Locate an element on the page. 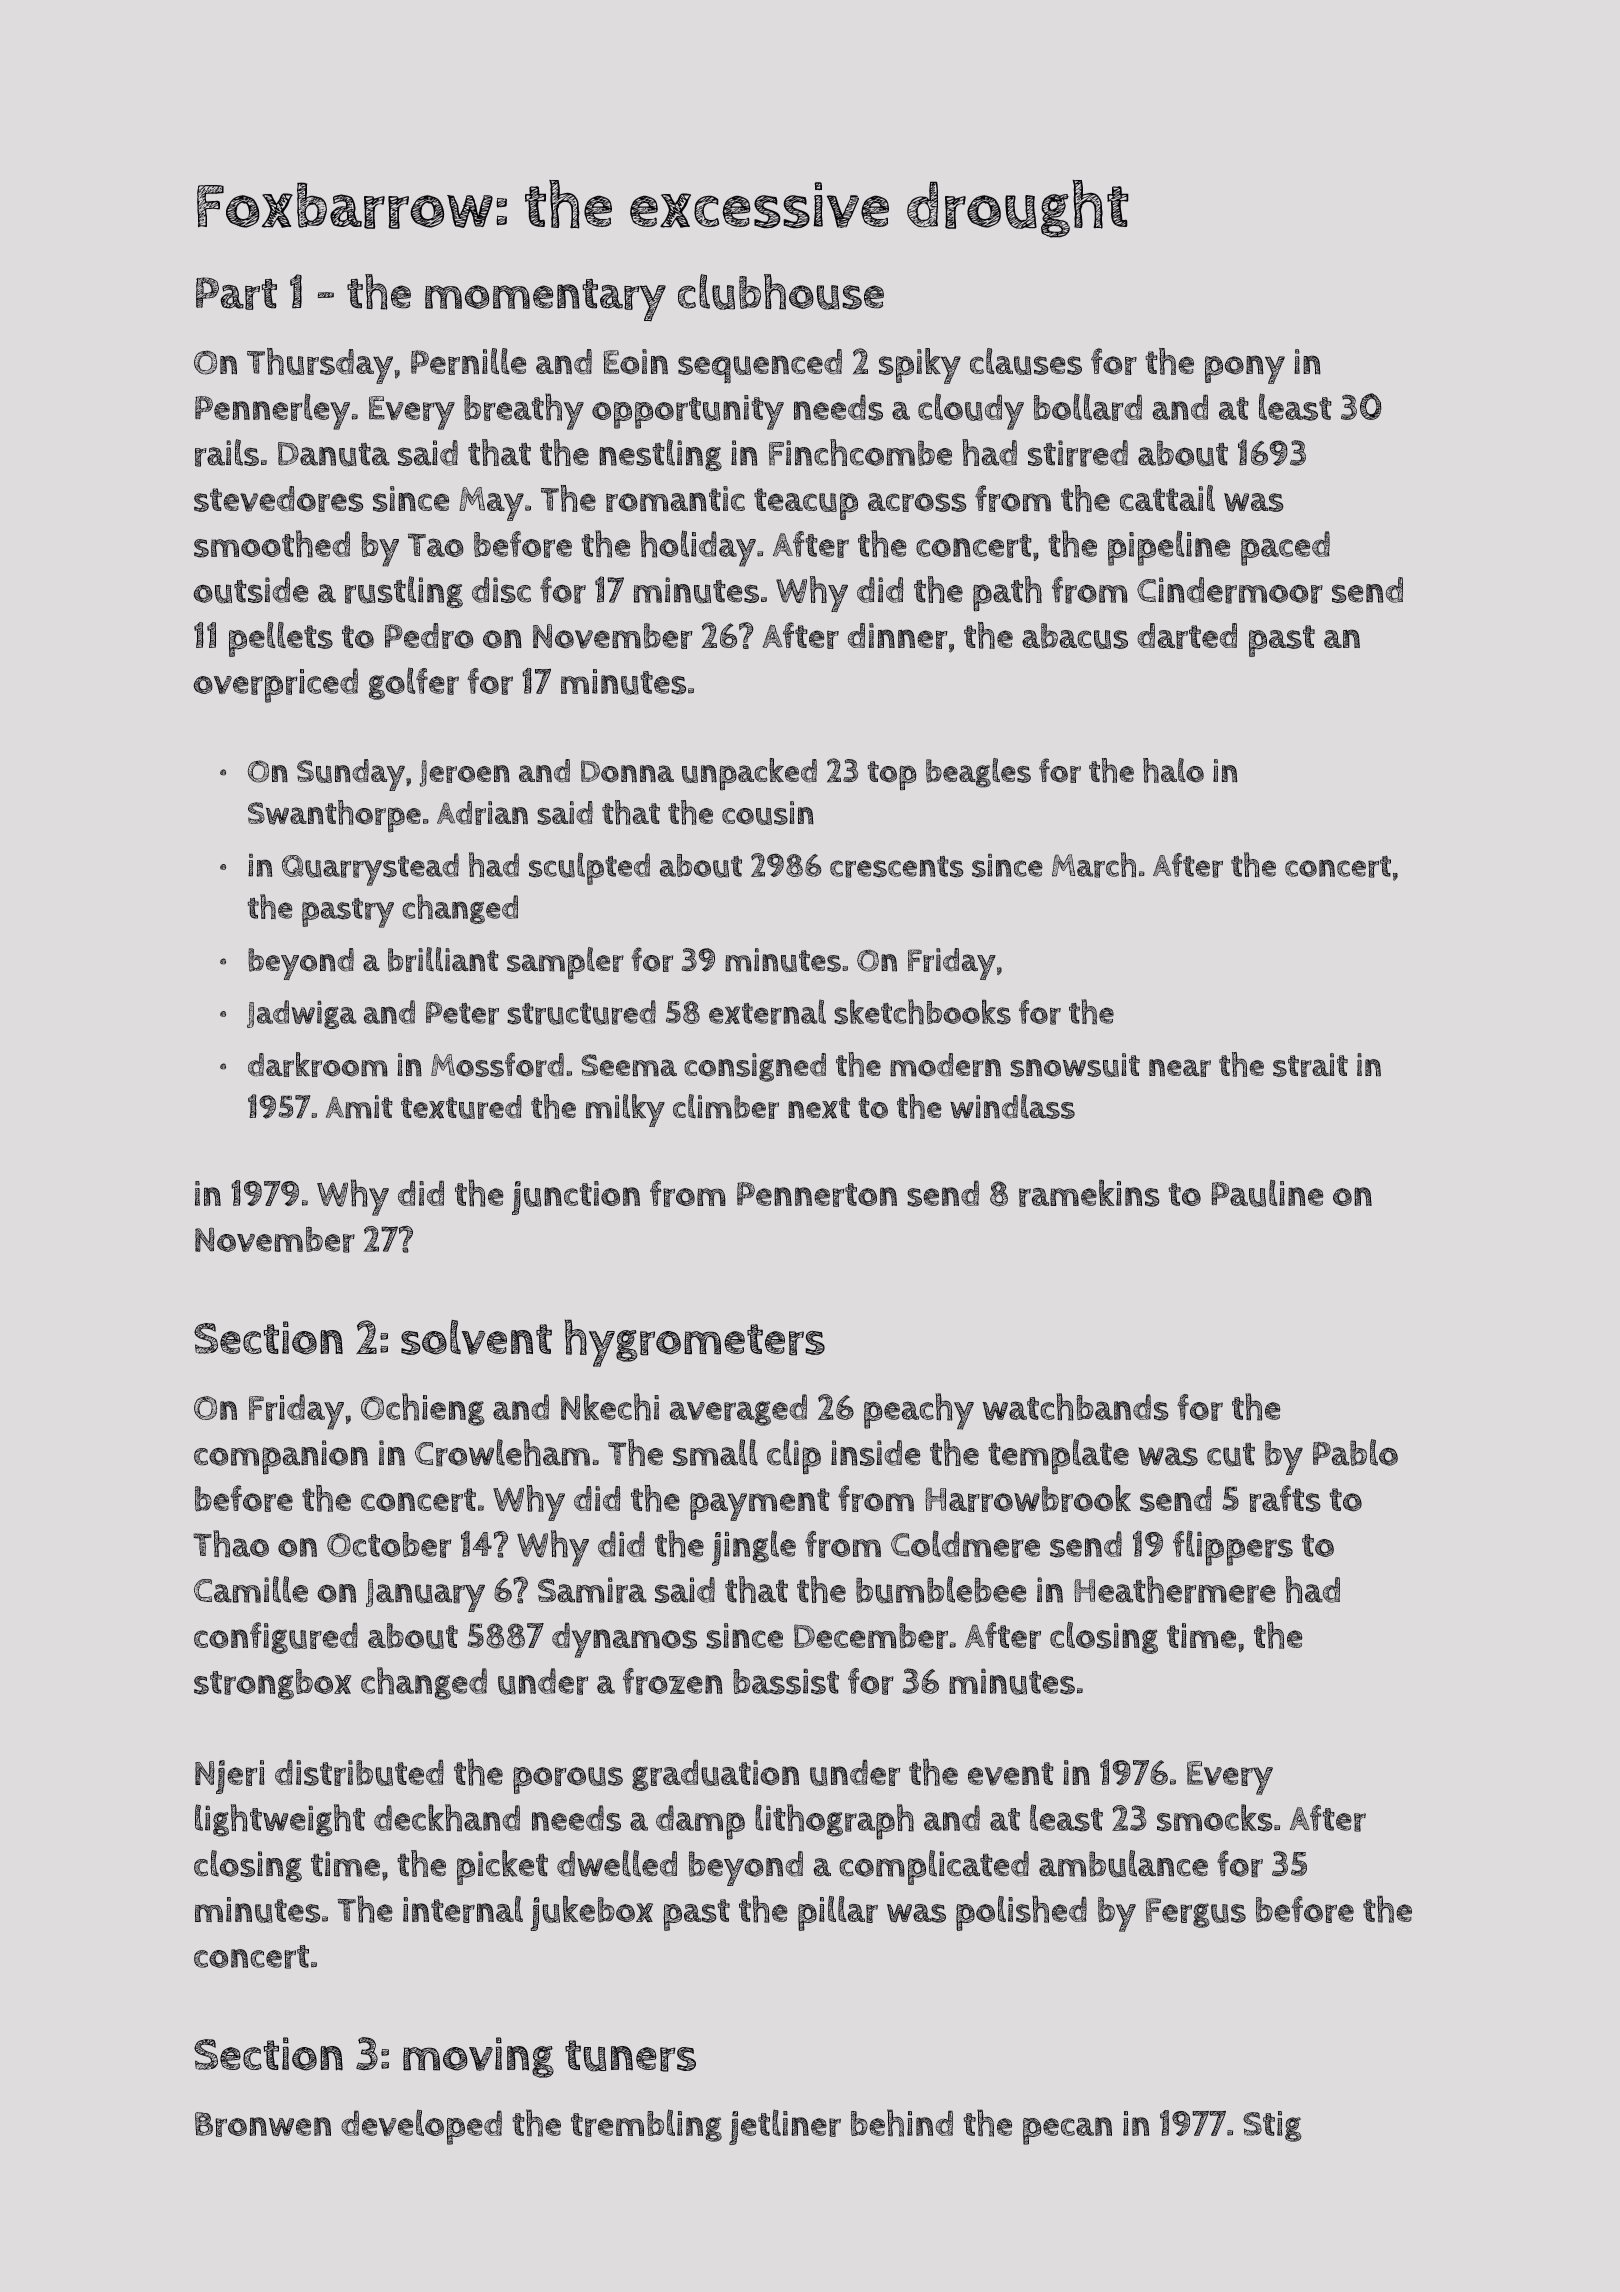  Stig is located at coordinates (1272, 2126).
